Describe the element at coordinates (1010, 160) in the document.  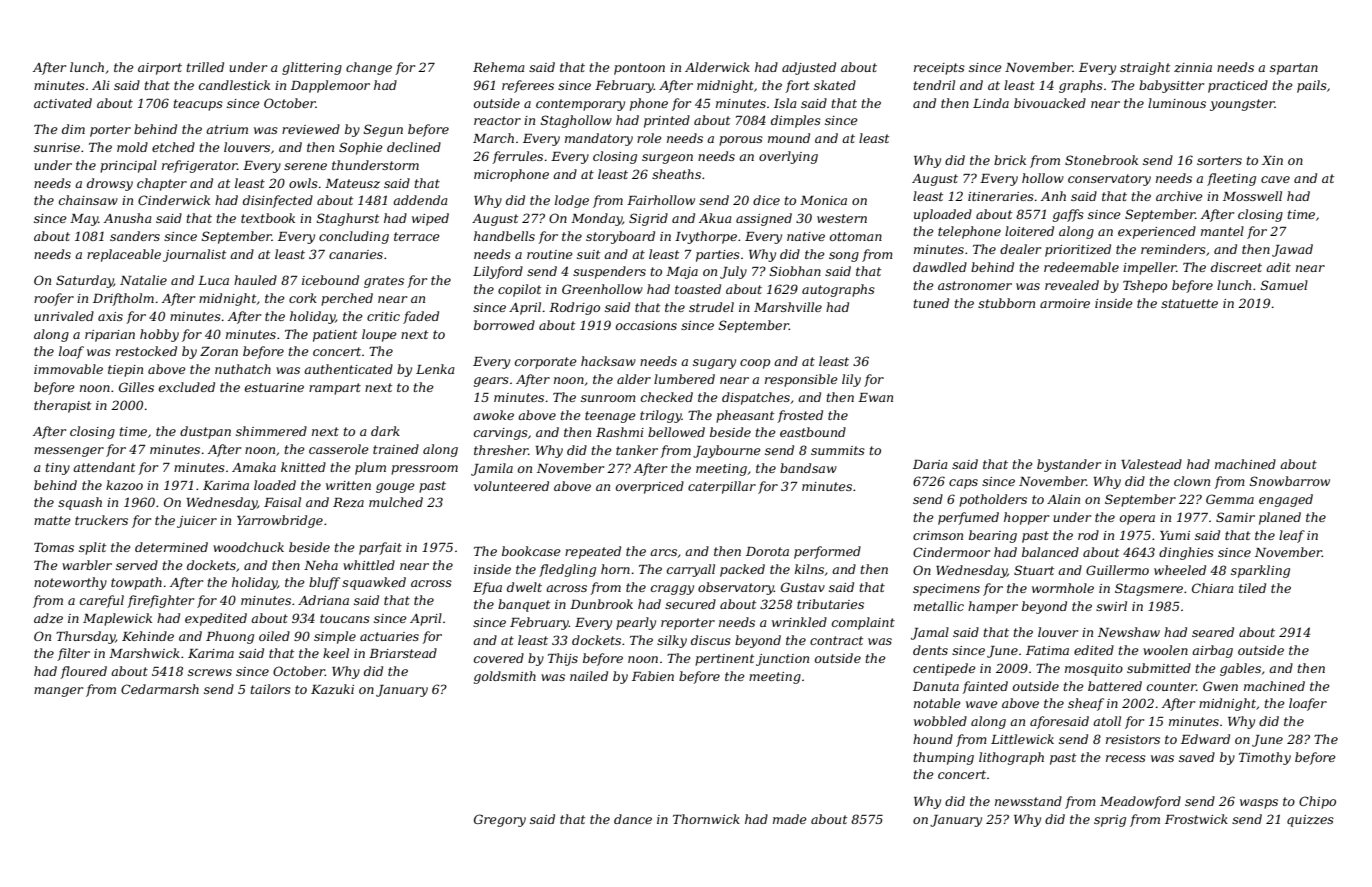
I see `brick` at that location.
